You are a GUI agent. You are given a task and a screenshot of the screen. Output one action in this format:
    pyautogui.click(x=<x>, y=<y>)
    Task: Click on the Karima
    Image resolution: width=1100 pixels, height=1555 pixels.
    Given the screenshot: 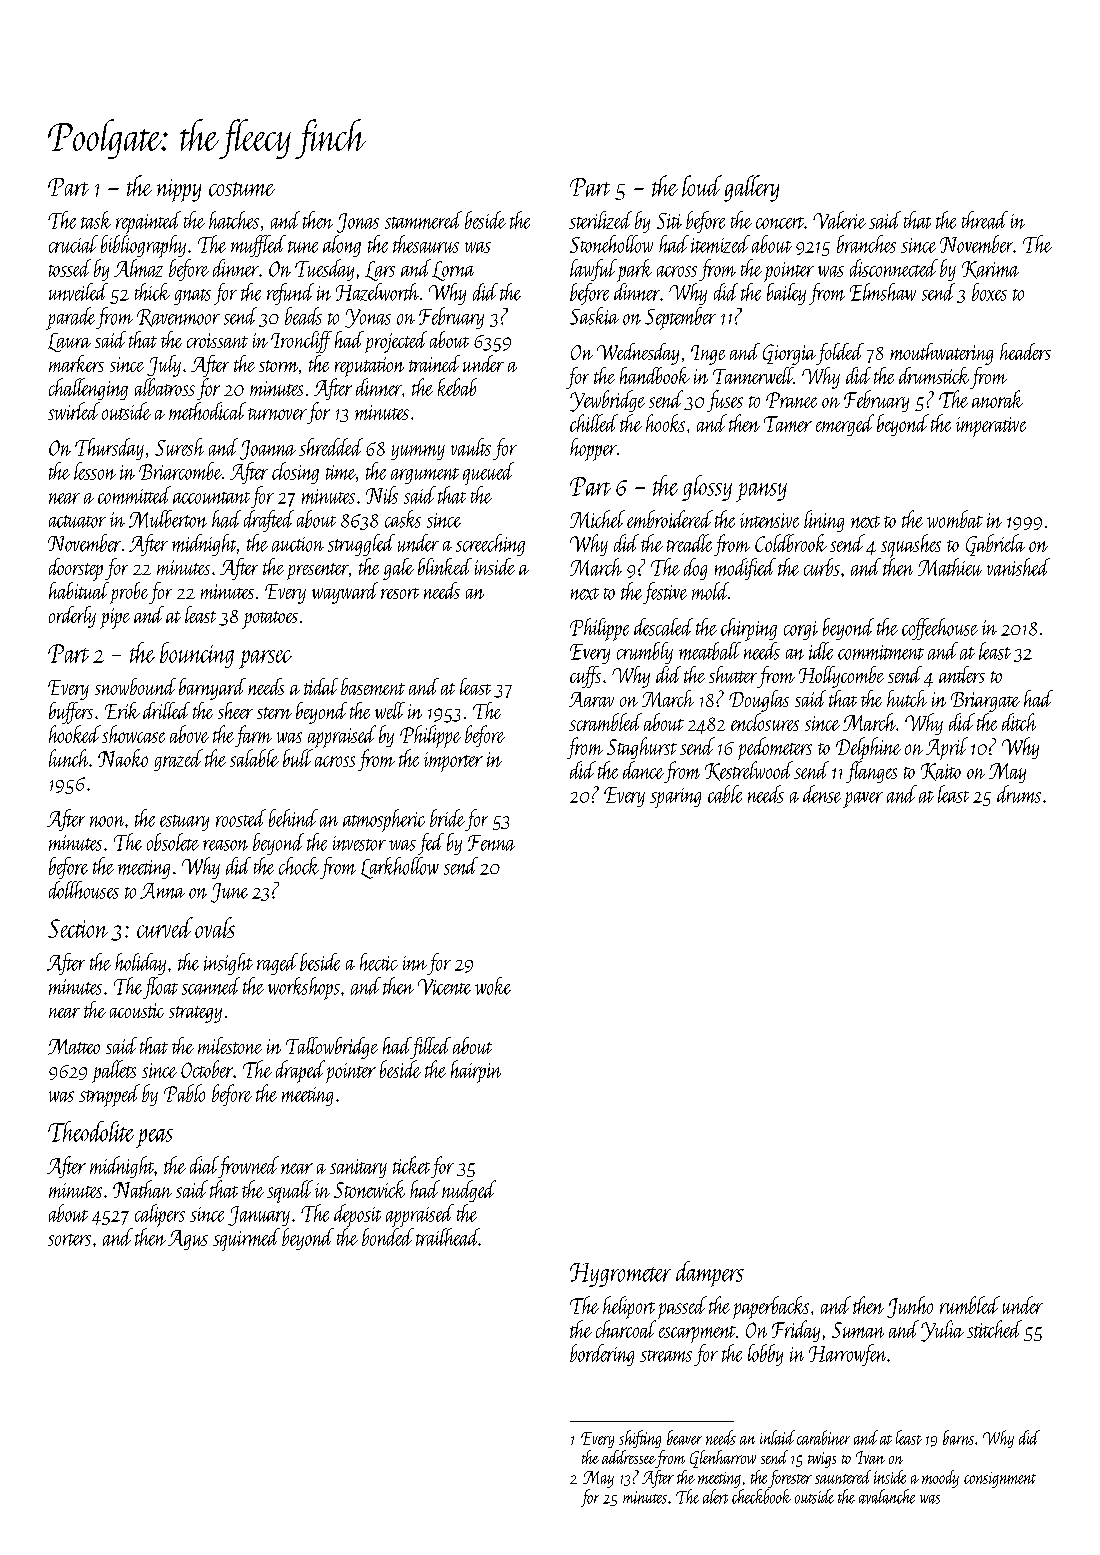 What is the action you would take?
    pyautogui.click(x=990, y=270)
